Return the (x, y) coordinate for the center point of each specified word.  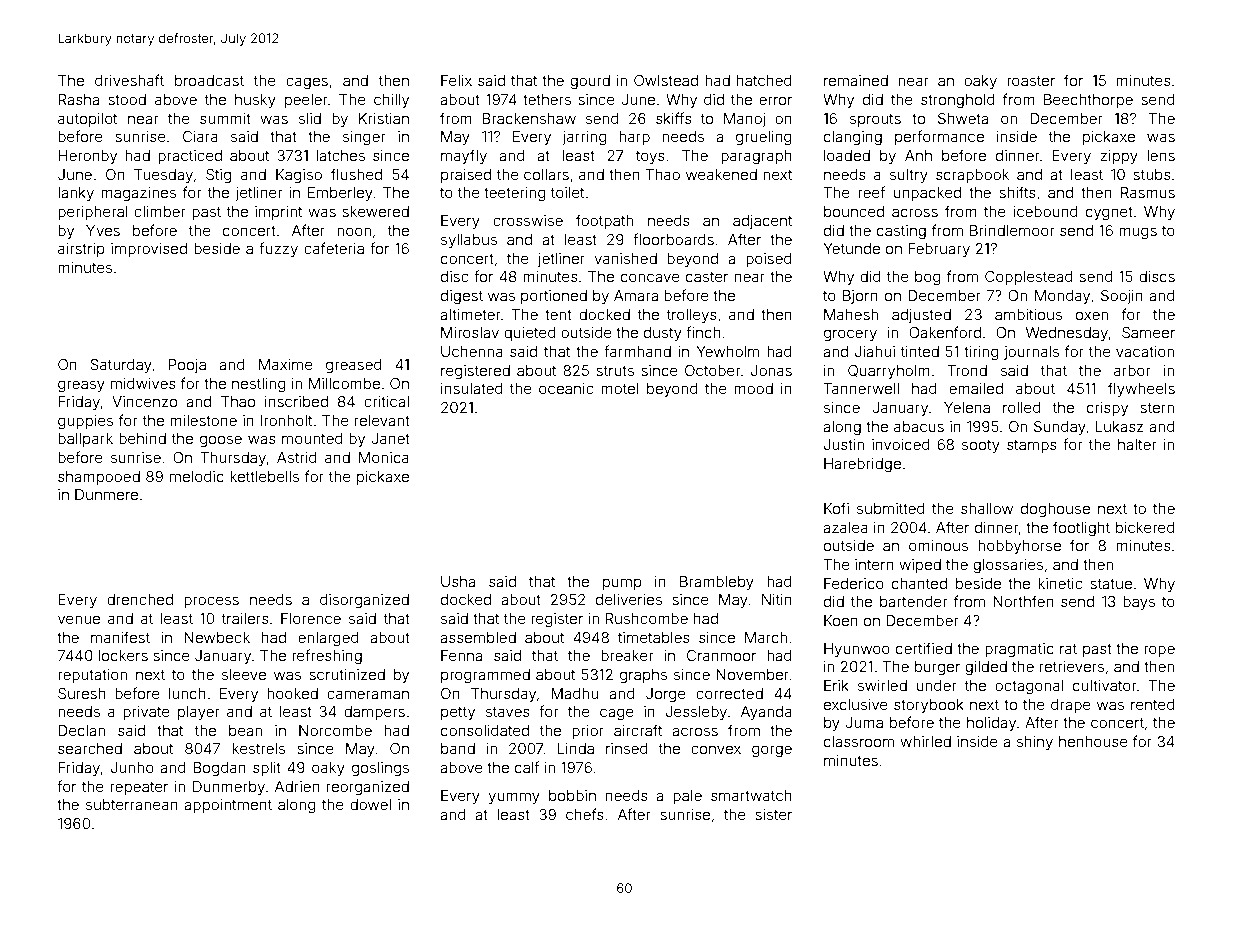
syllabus (469, 241)
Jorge (666, 695)
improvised (149, 250)
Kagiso (299, 176)
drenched (140, 599)
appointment (228, 806)
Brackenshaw (529, 118)
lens (1161, 155)
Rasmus (1148, 192)
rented (1153, 704)
